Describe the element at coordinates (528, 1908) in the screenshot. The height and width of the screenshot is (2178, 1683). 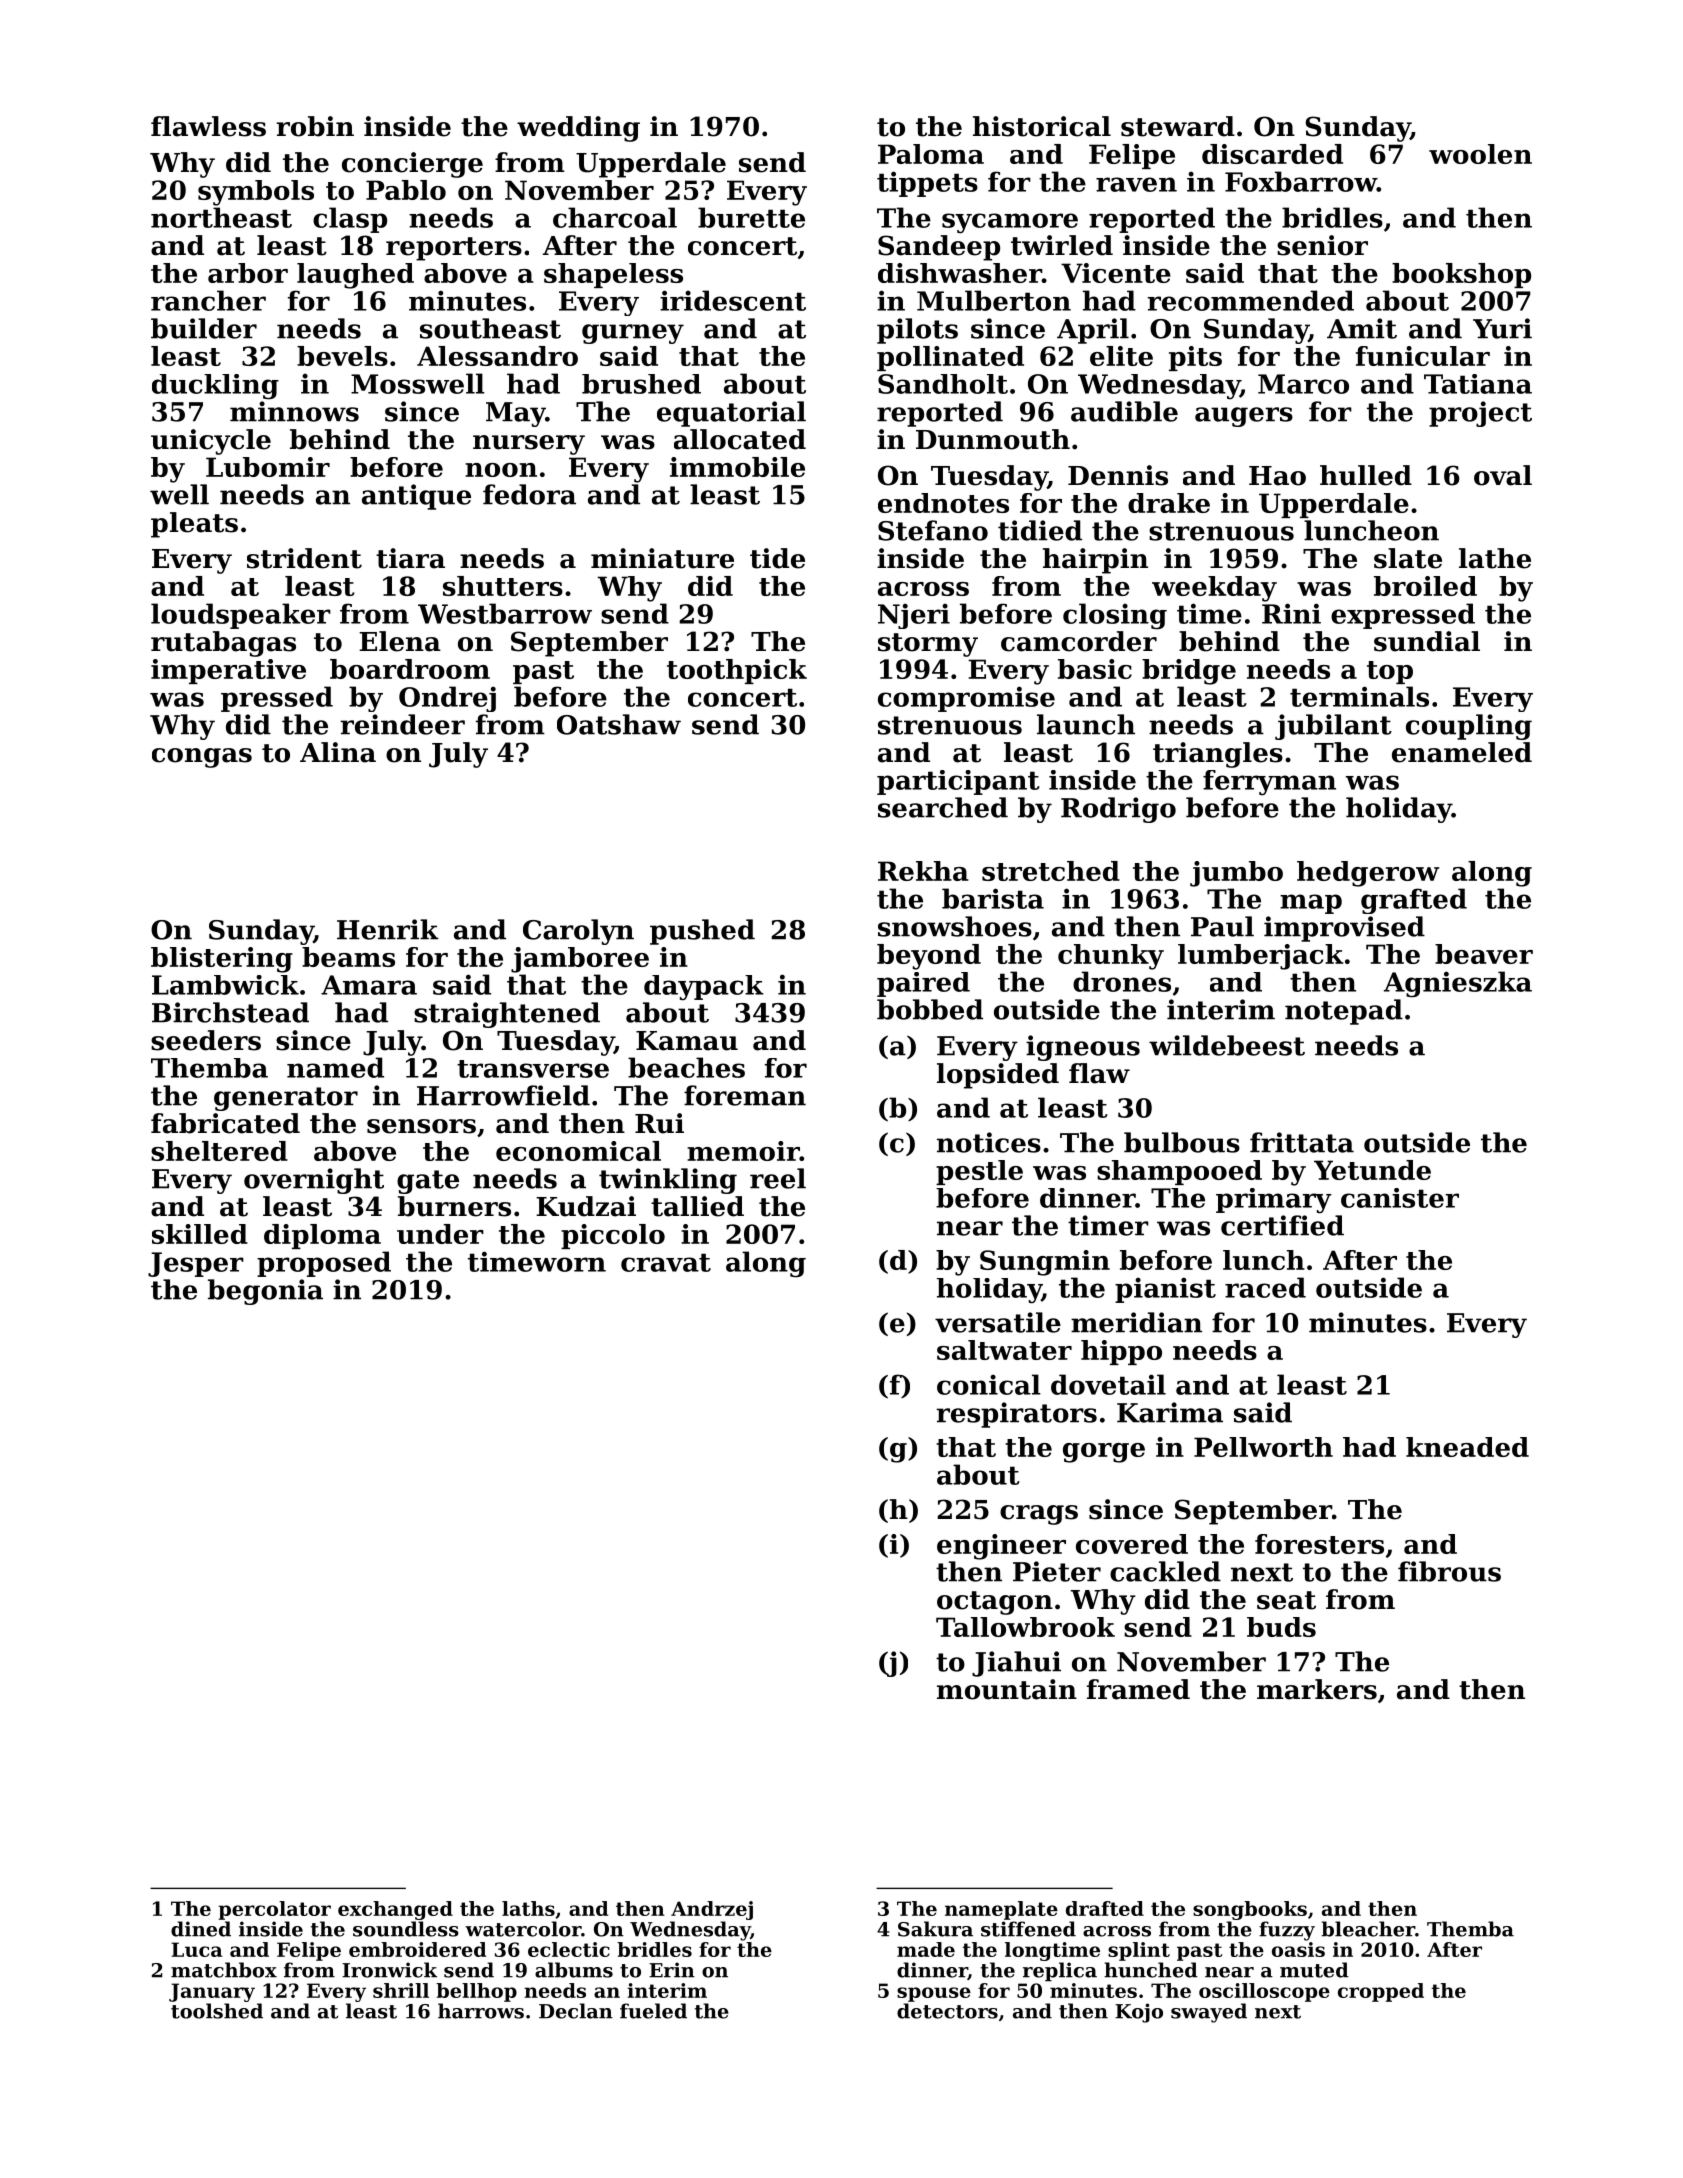
I see `laths` at that location.
